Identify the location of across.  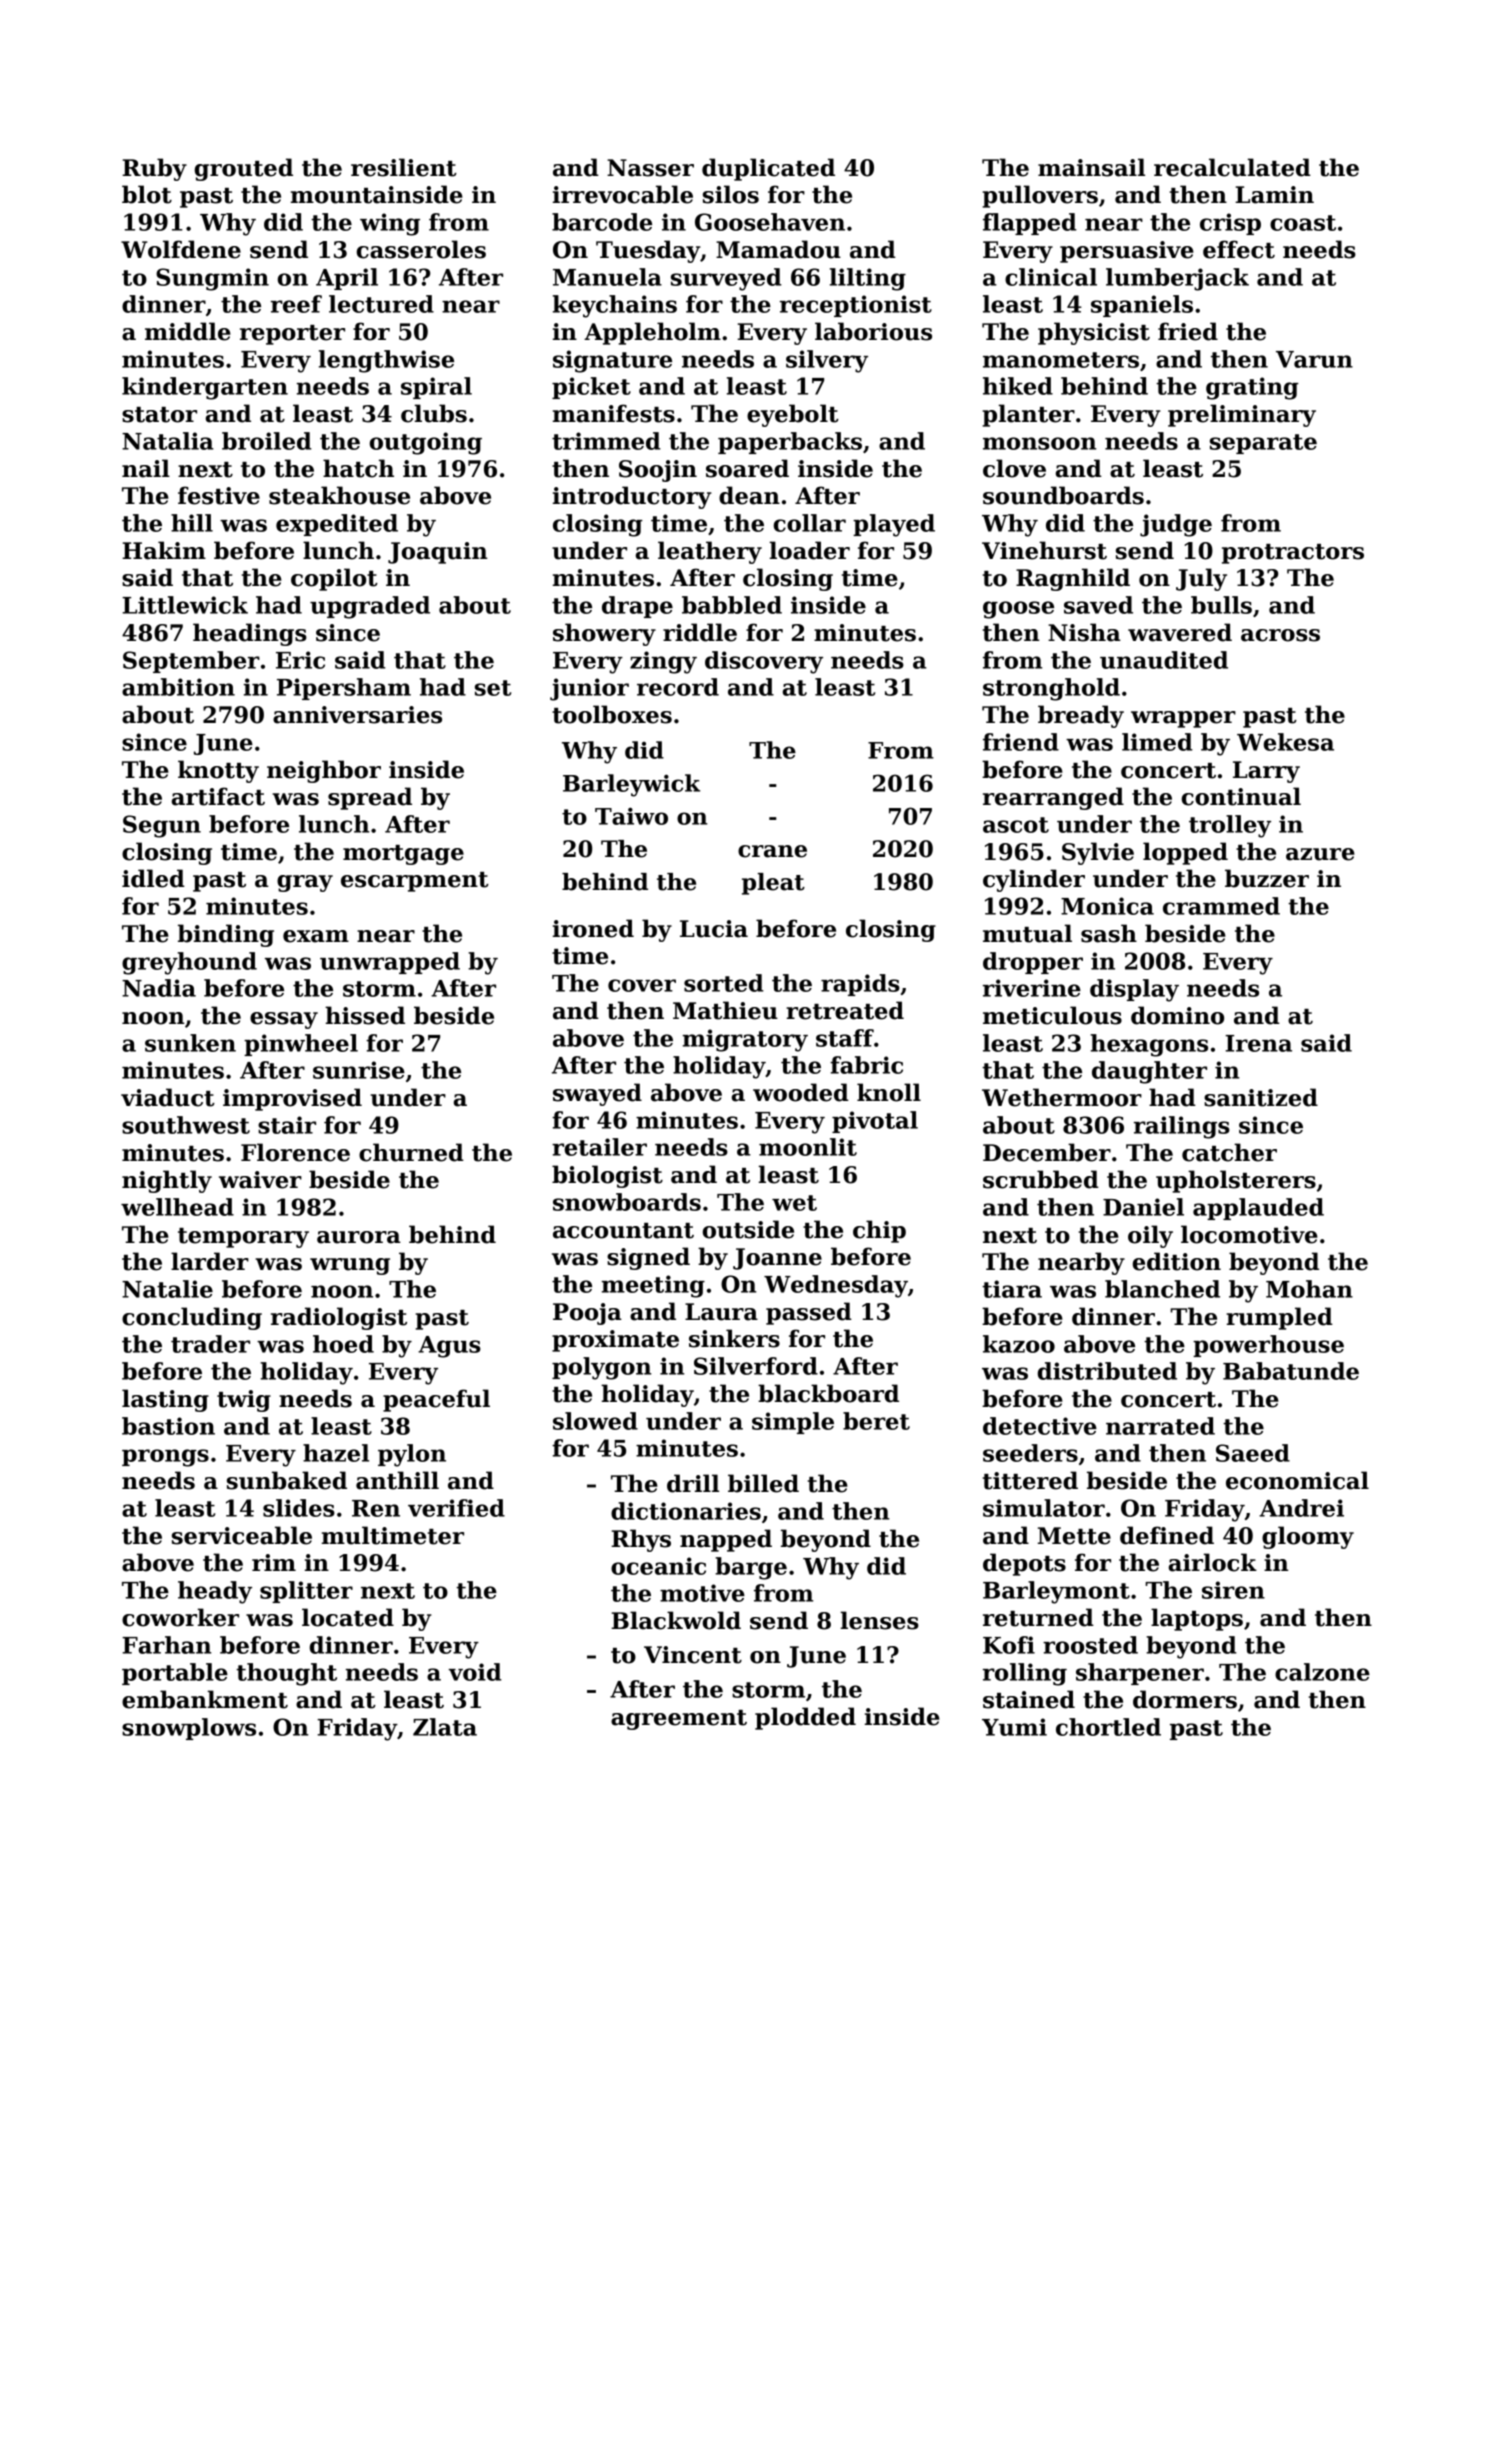
(1280, 635).
